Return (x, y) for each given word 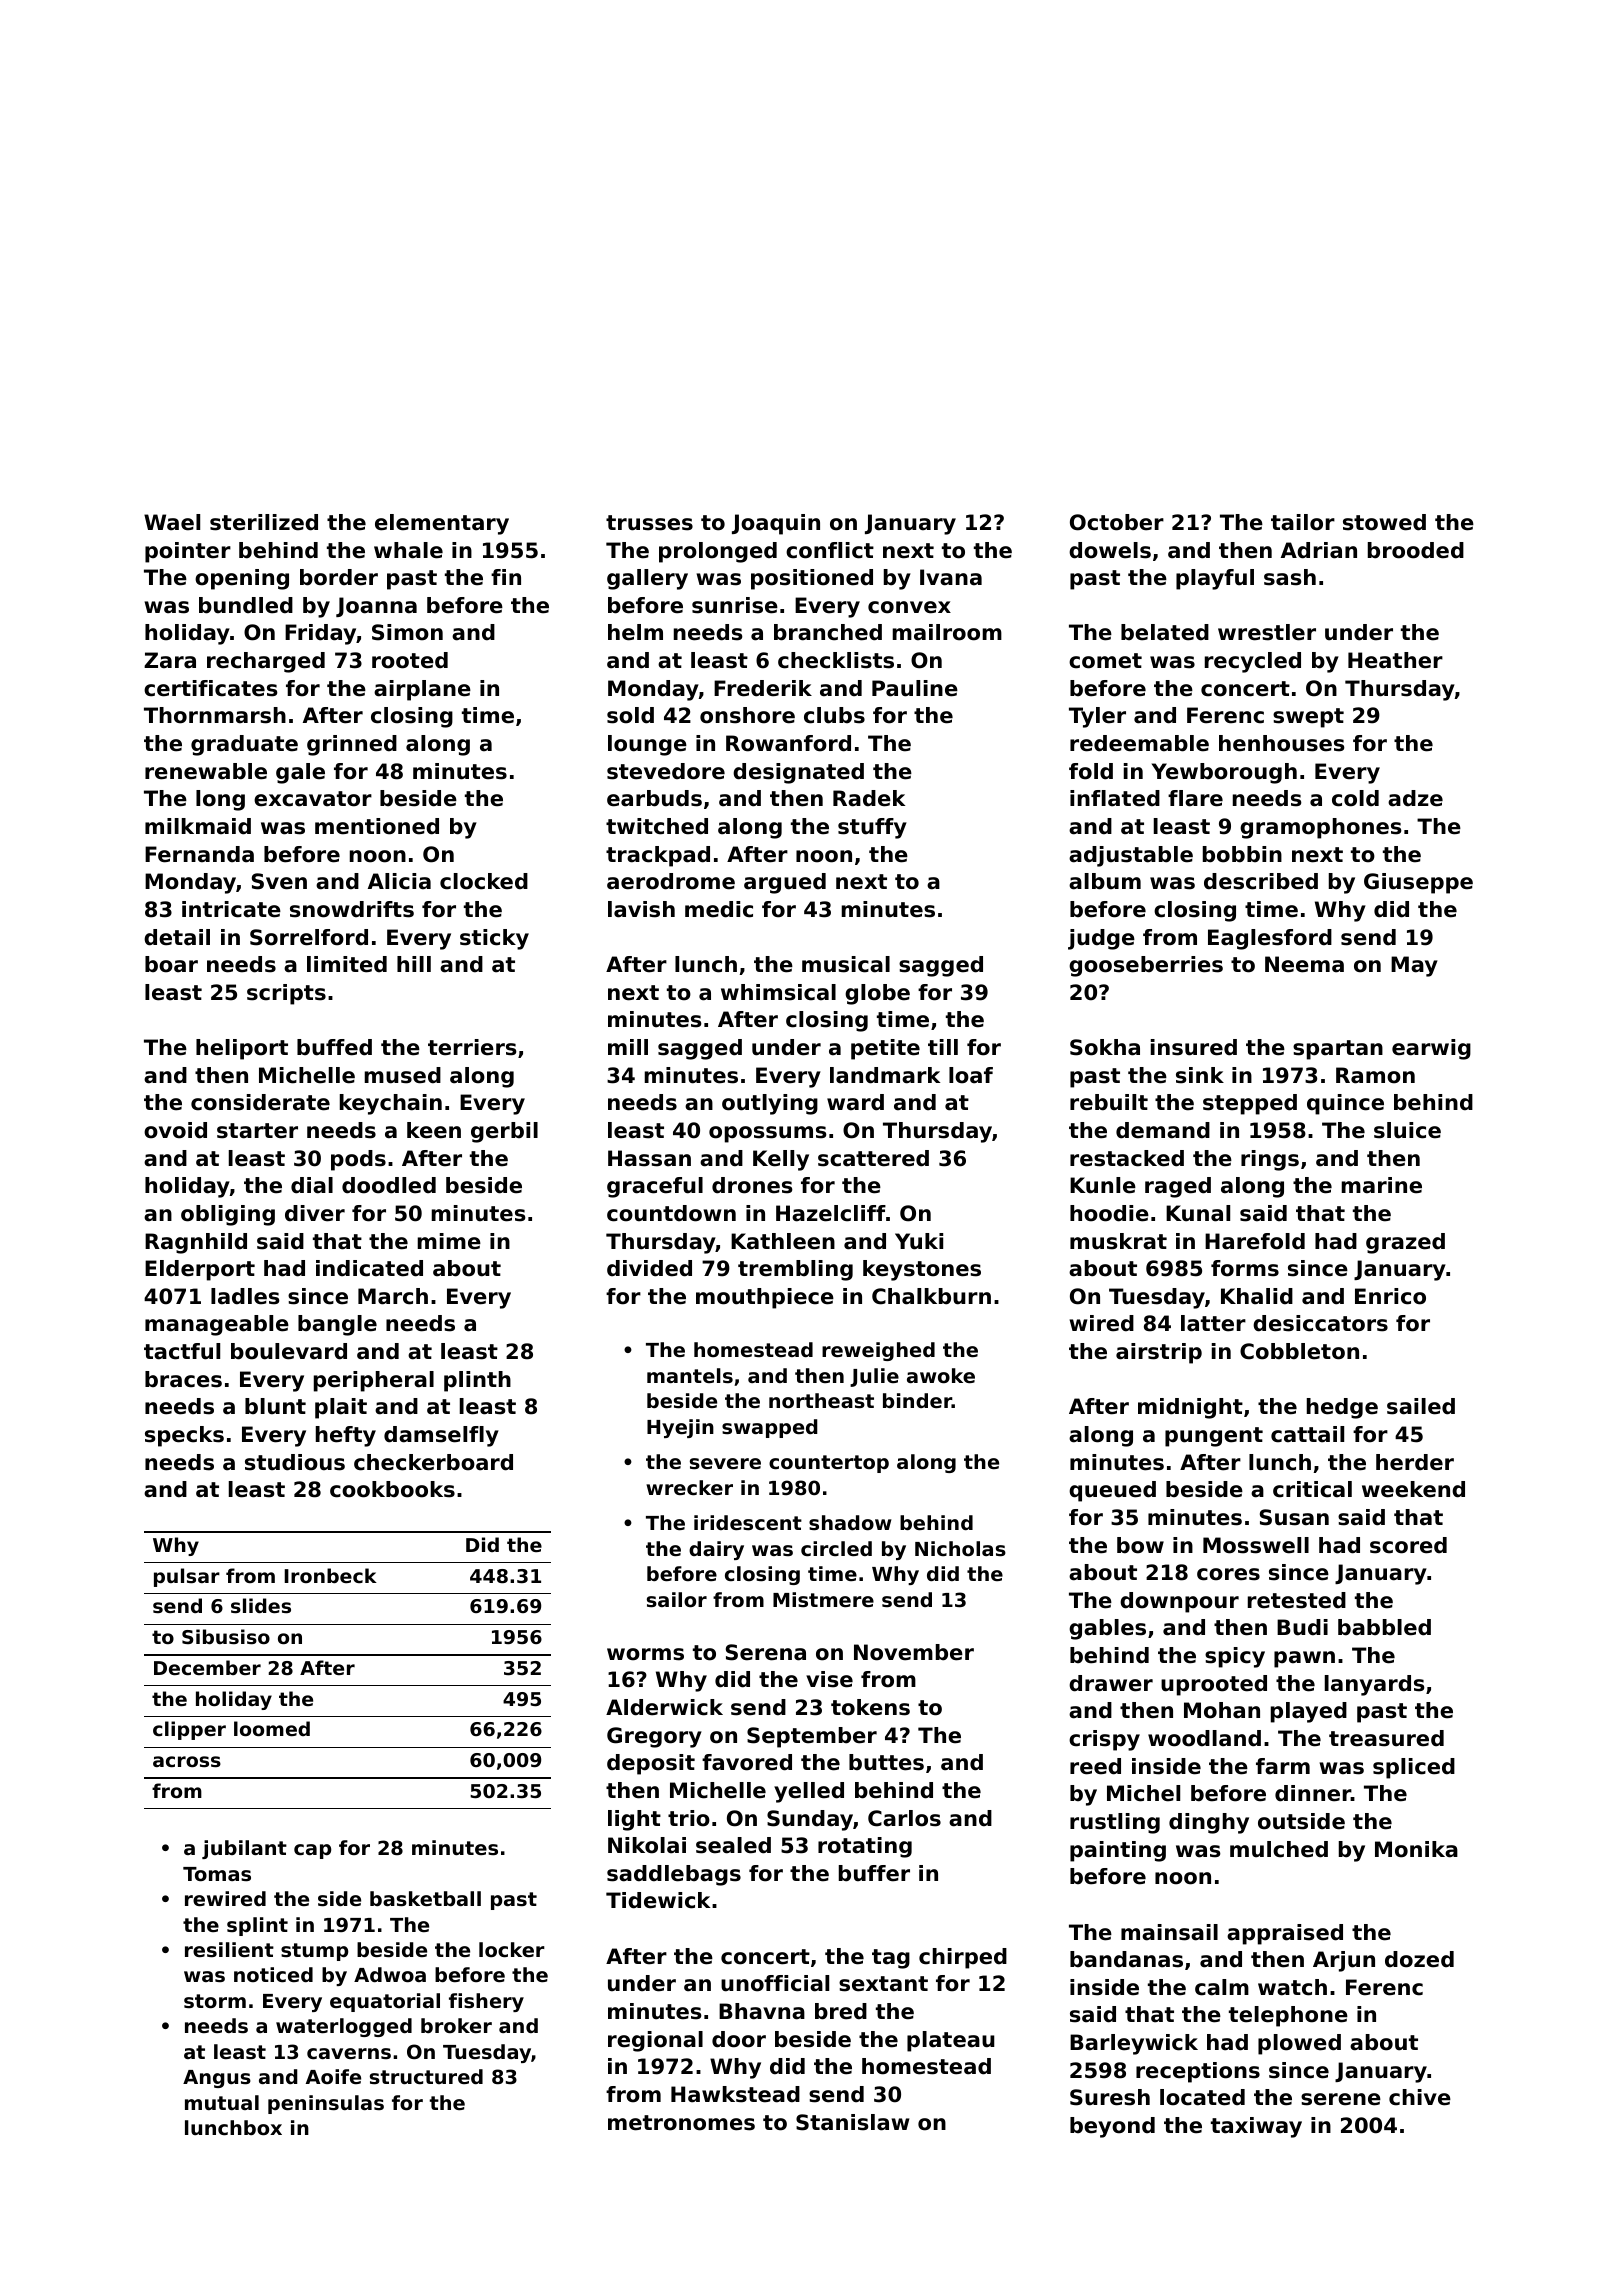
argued (785, 883)
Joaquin (776, 524)
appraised (1285, 1934)
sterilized (264, 522)
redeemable (1139, 743)
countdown (671, 1213)
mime (449, 1241)
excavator (313, 799)
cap (312, 1851)
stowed (1384, 522)
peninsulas (326, 2104)
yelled (809, 1792)
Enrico (1390, 1296)
